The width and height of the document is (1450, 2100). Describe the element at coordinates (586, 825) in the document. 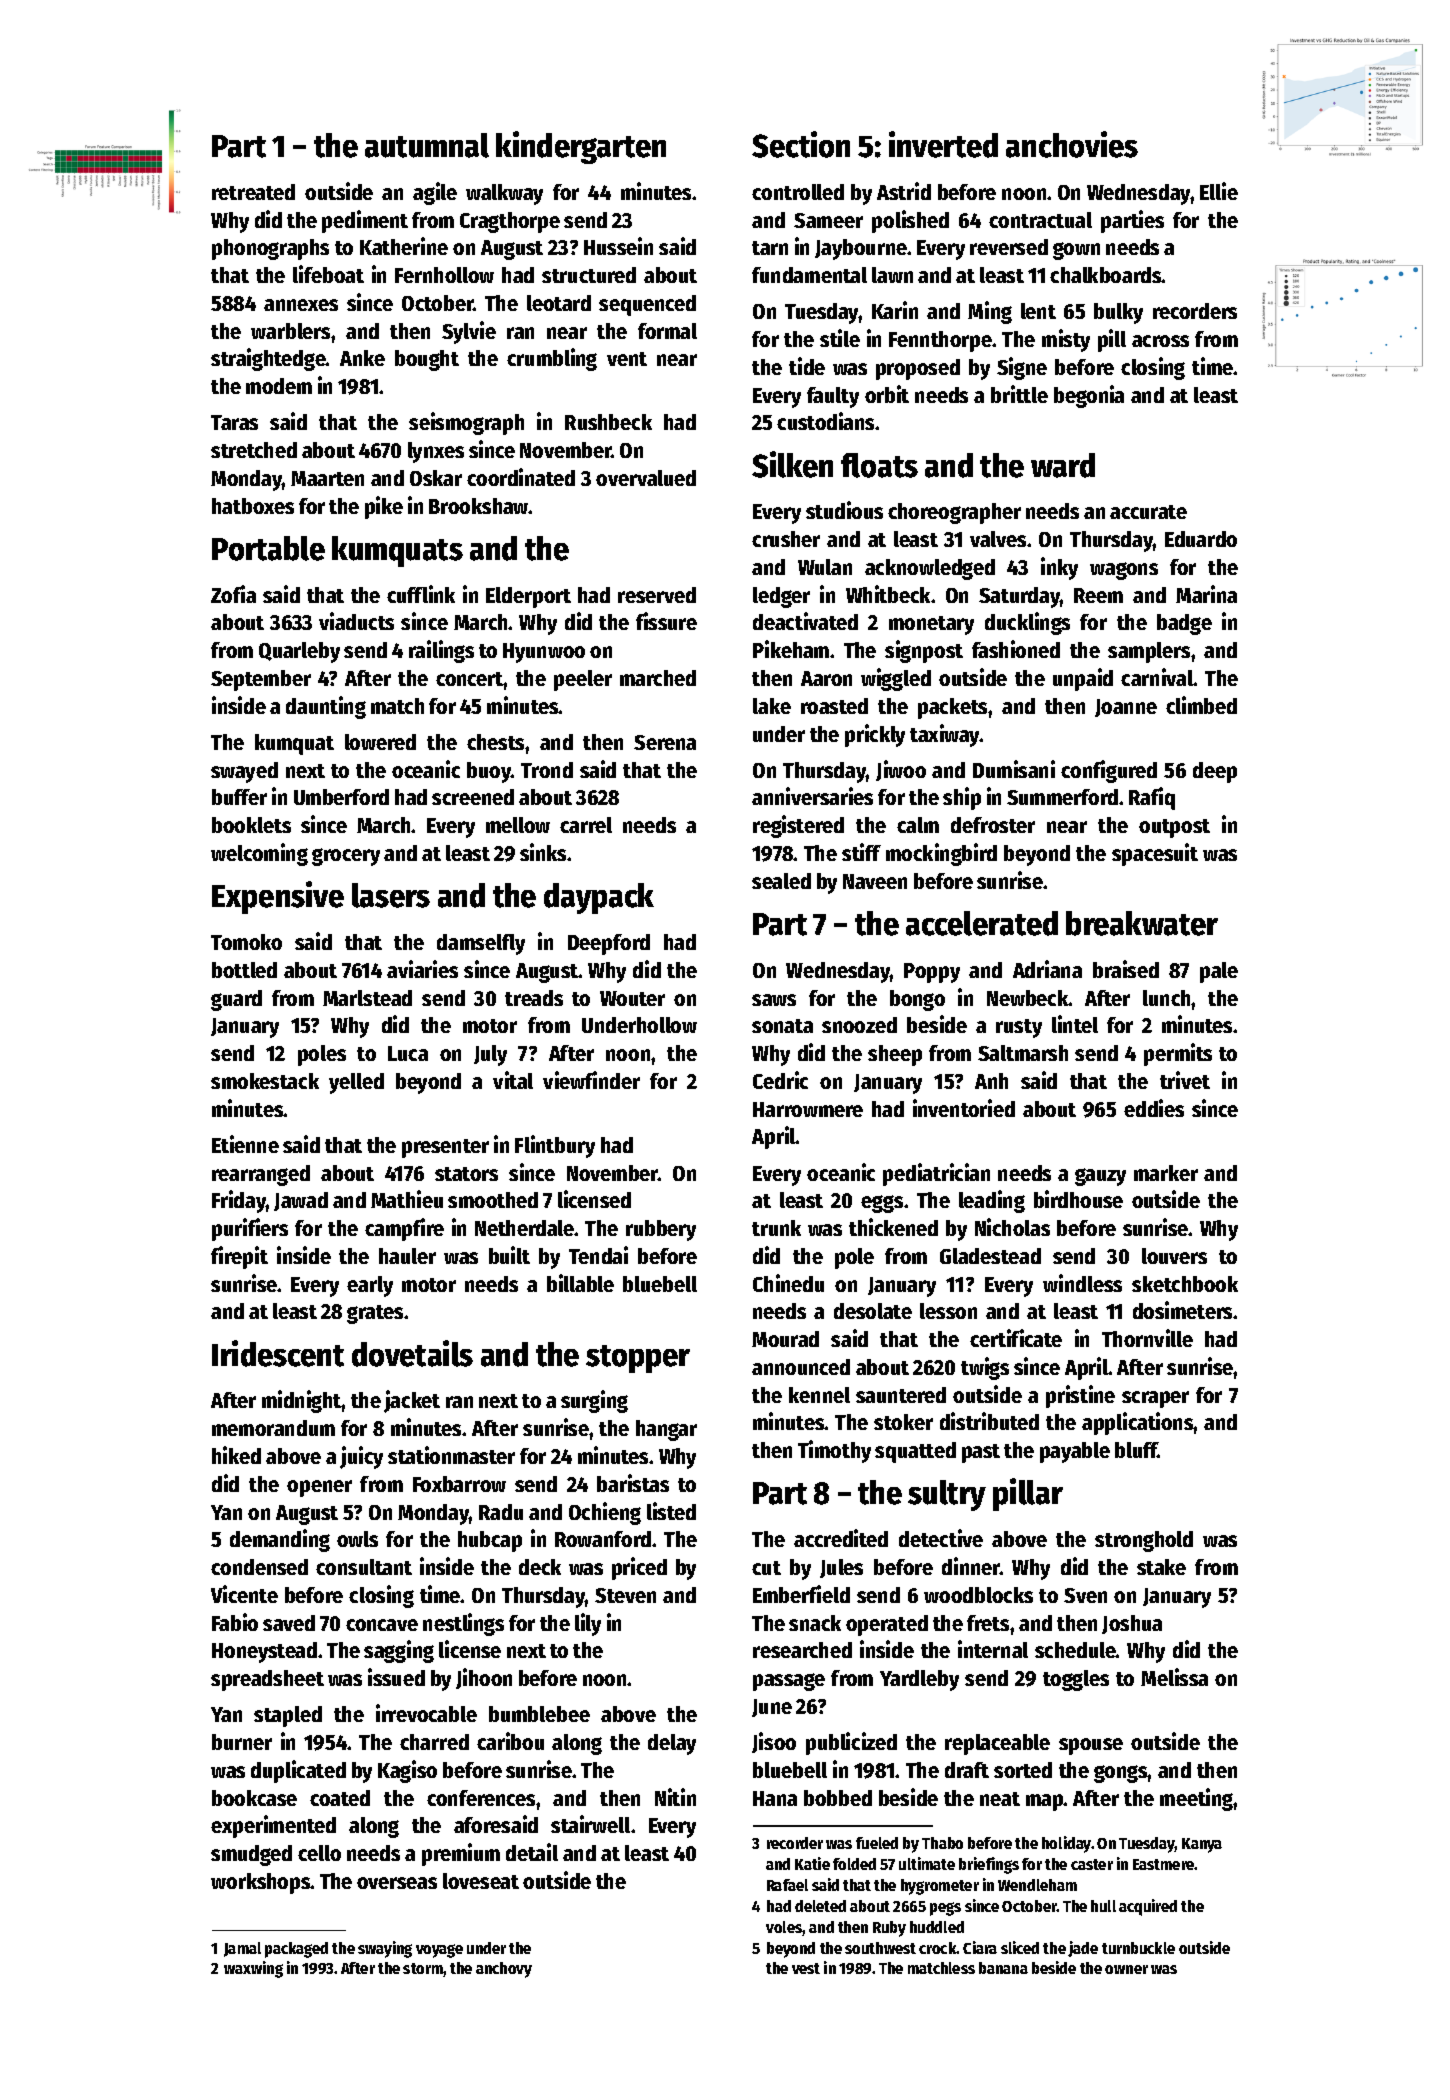

I see `carrel` at that location.
